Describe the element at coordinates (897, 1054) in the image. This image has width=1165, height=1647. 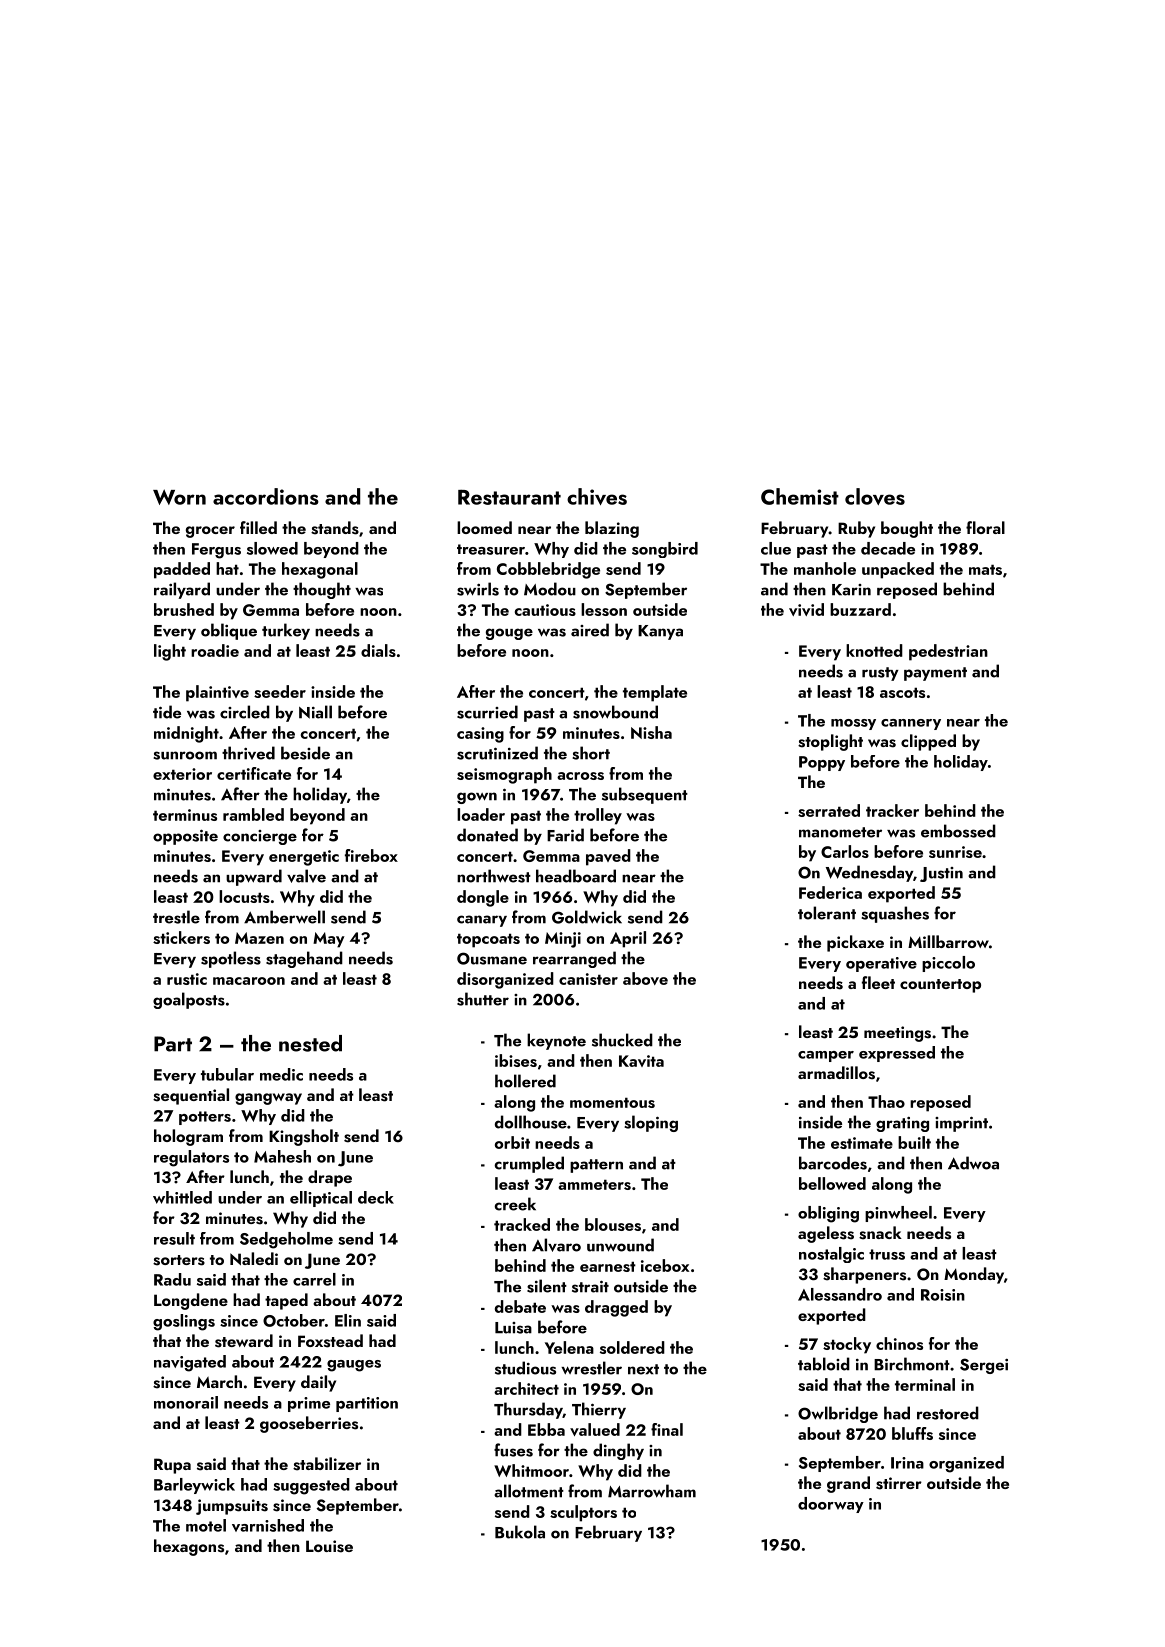
I see `expressed` at that location.
